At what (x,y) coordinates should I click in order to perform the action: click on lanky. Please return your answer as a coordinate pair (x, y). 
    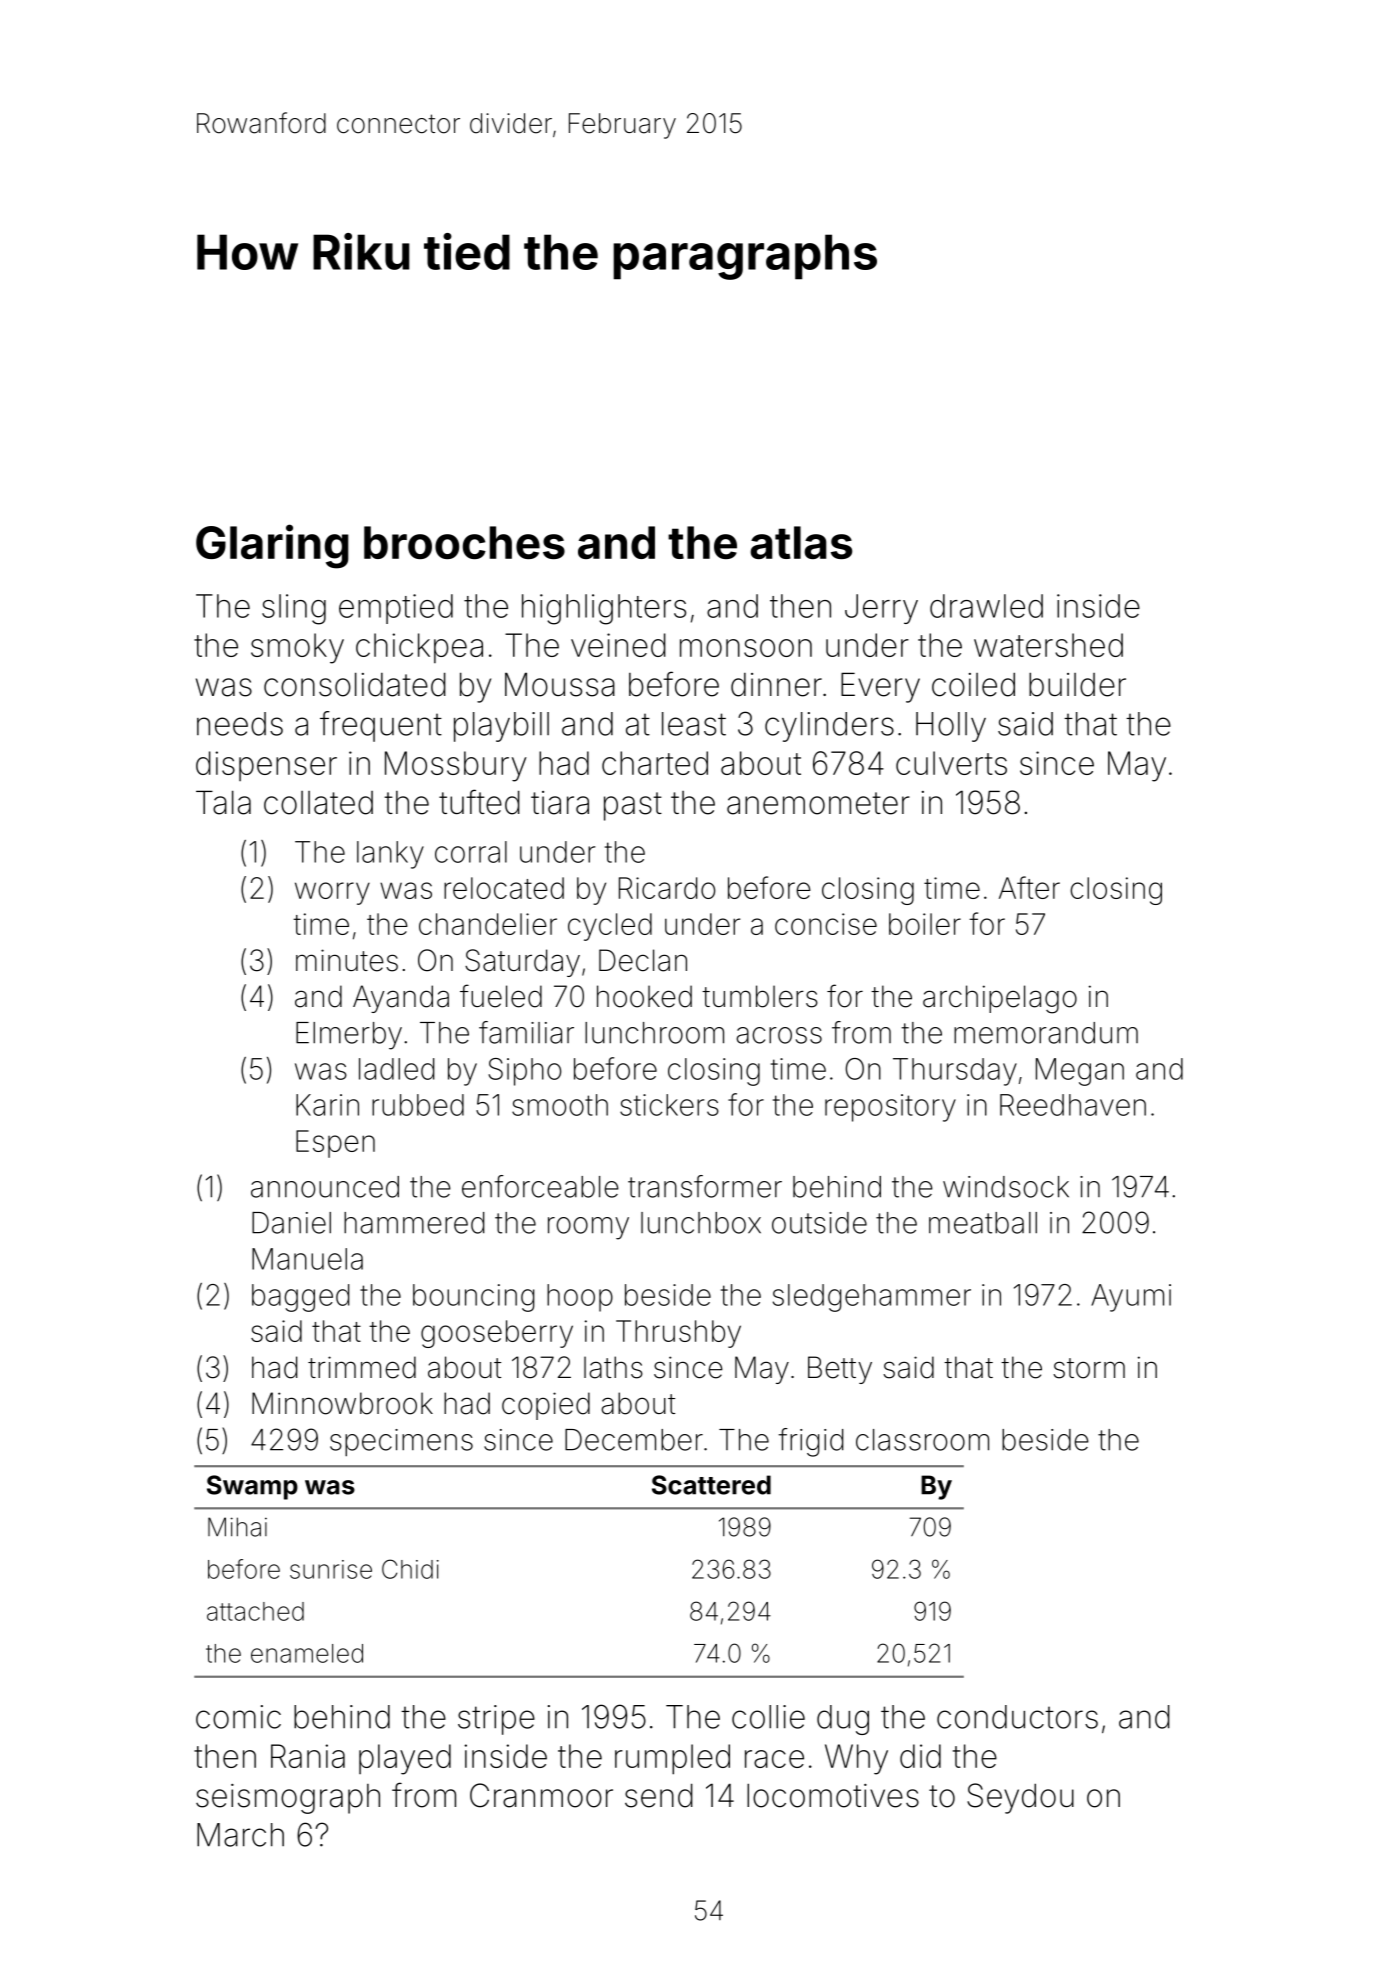
    Looking at the image, I should click on (390, 855).
